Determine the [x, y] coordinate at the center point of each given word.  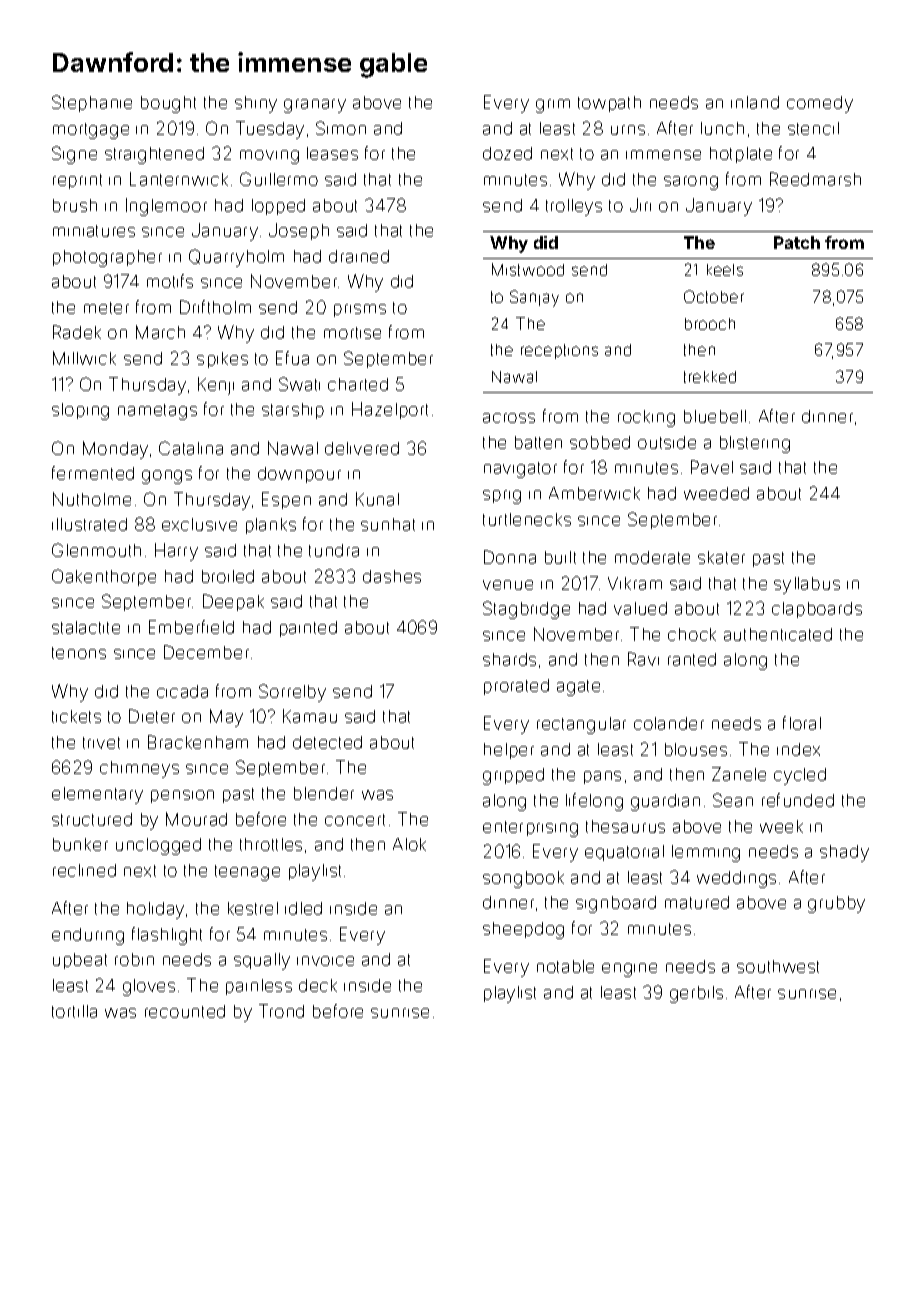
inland [755, 102]
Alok [409, 844]
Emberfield [191, 627]
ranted [692, 659]
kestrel [253, 908]
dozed [507, 153]
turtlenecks [527, 519]
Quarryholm [236, 258]
